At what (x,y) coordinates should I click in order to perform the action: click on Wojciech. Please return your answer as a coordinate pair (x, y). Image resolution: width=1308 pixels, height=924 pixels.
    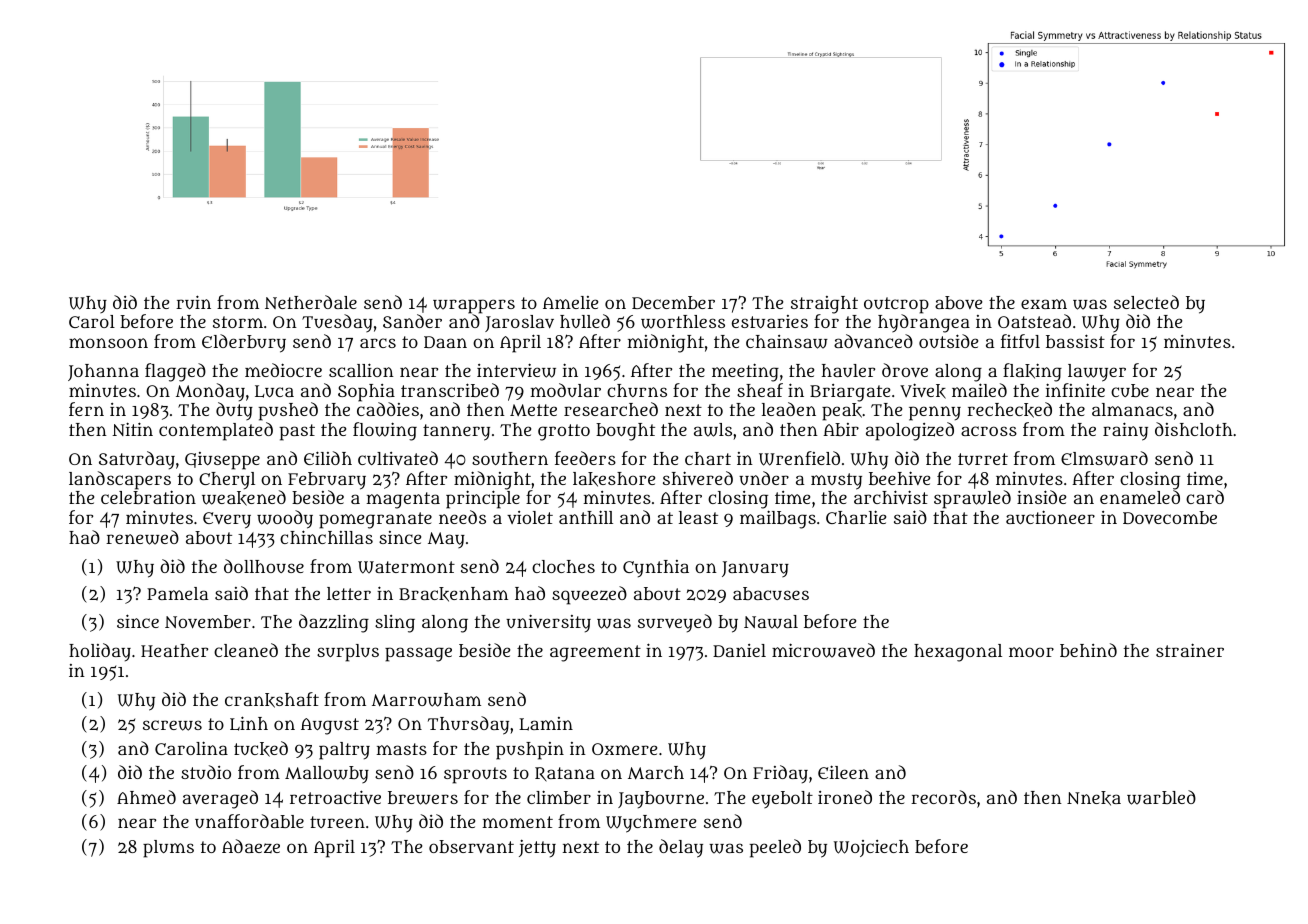
    Looking at the image, I should click on (871, 848).
